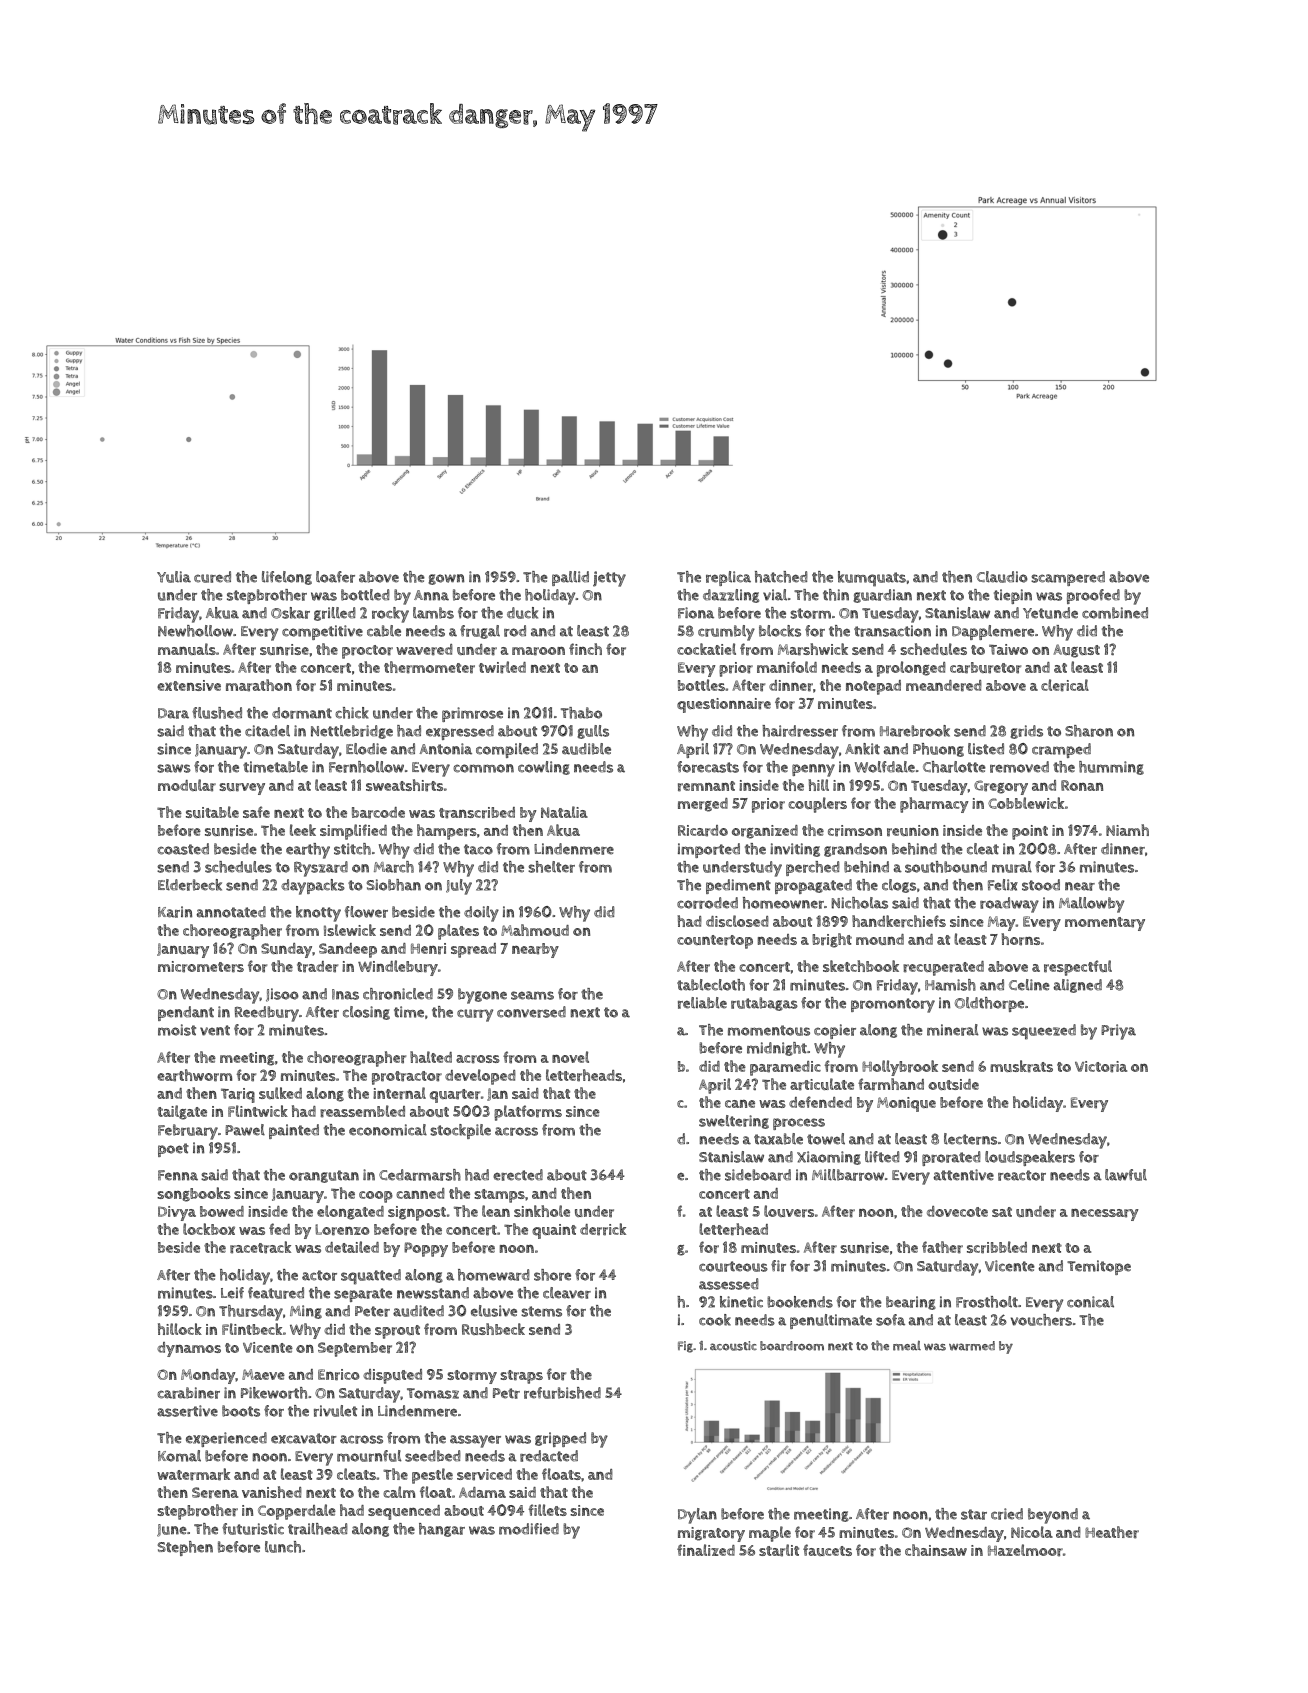  Describe the element at coordinates (371, 1277) in the image. I see `squatted` at that location.
